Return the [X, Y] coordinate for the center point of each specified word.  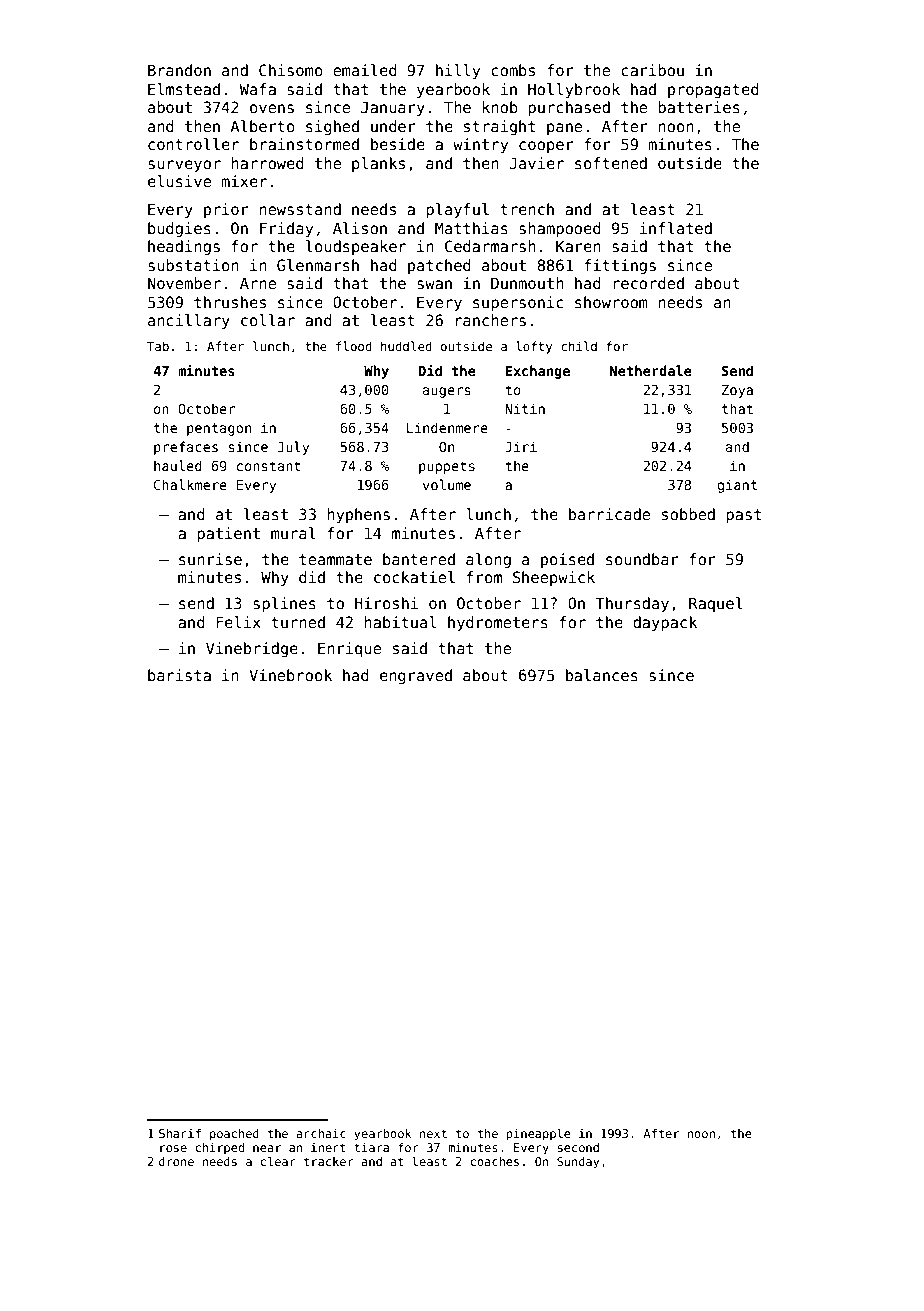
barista [179, 675]
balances [602, 675]
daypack [665, 623]
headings [184, 247]
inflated [676, 228]
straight [499, 127]
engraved [416, 676]
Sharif [180, 1133]
